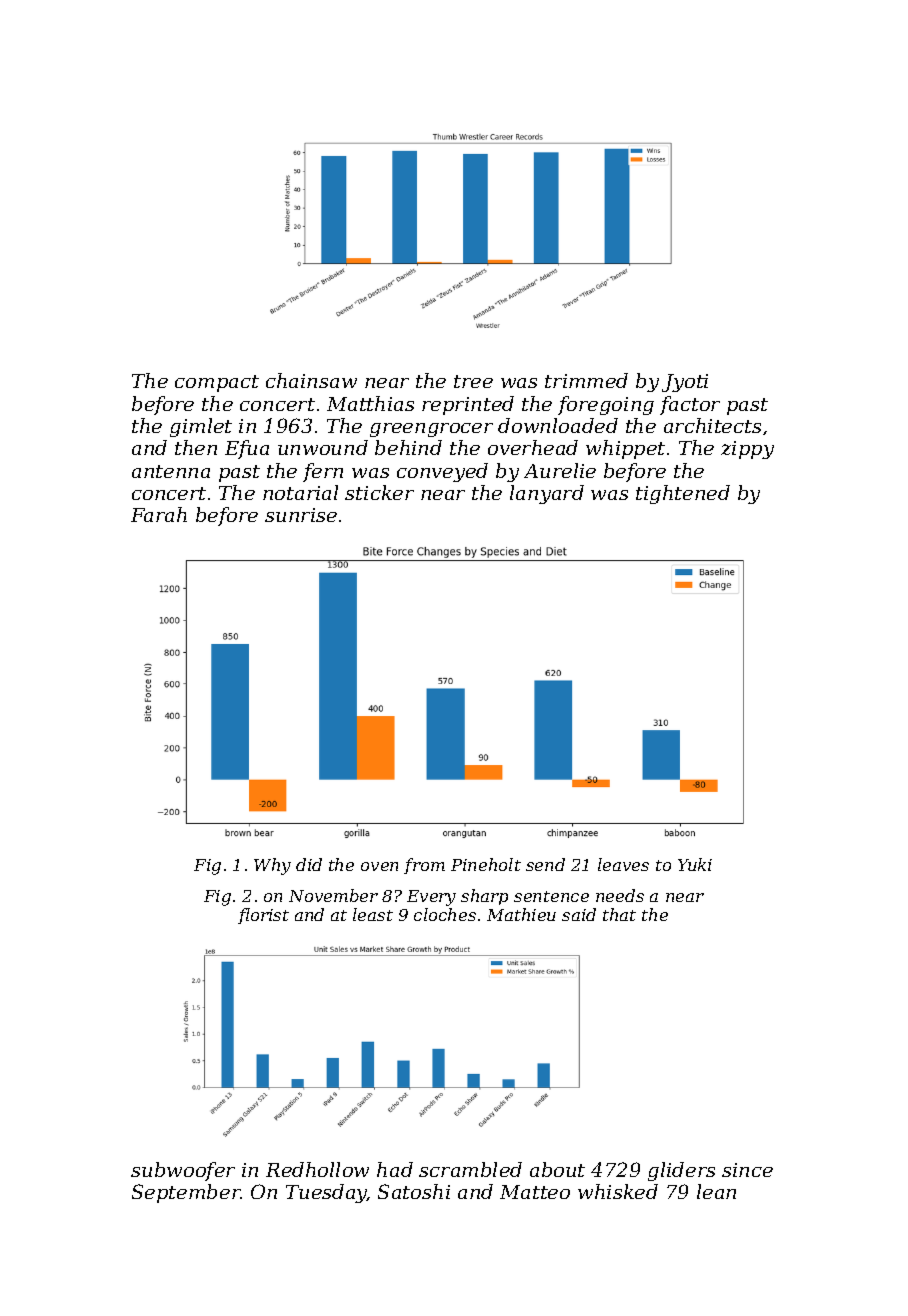  I want to click on florist, so click(263, 916).
